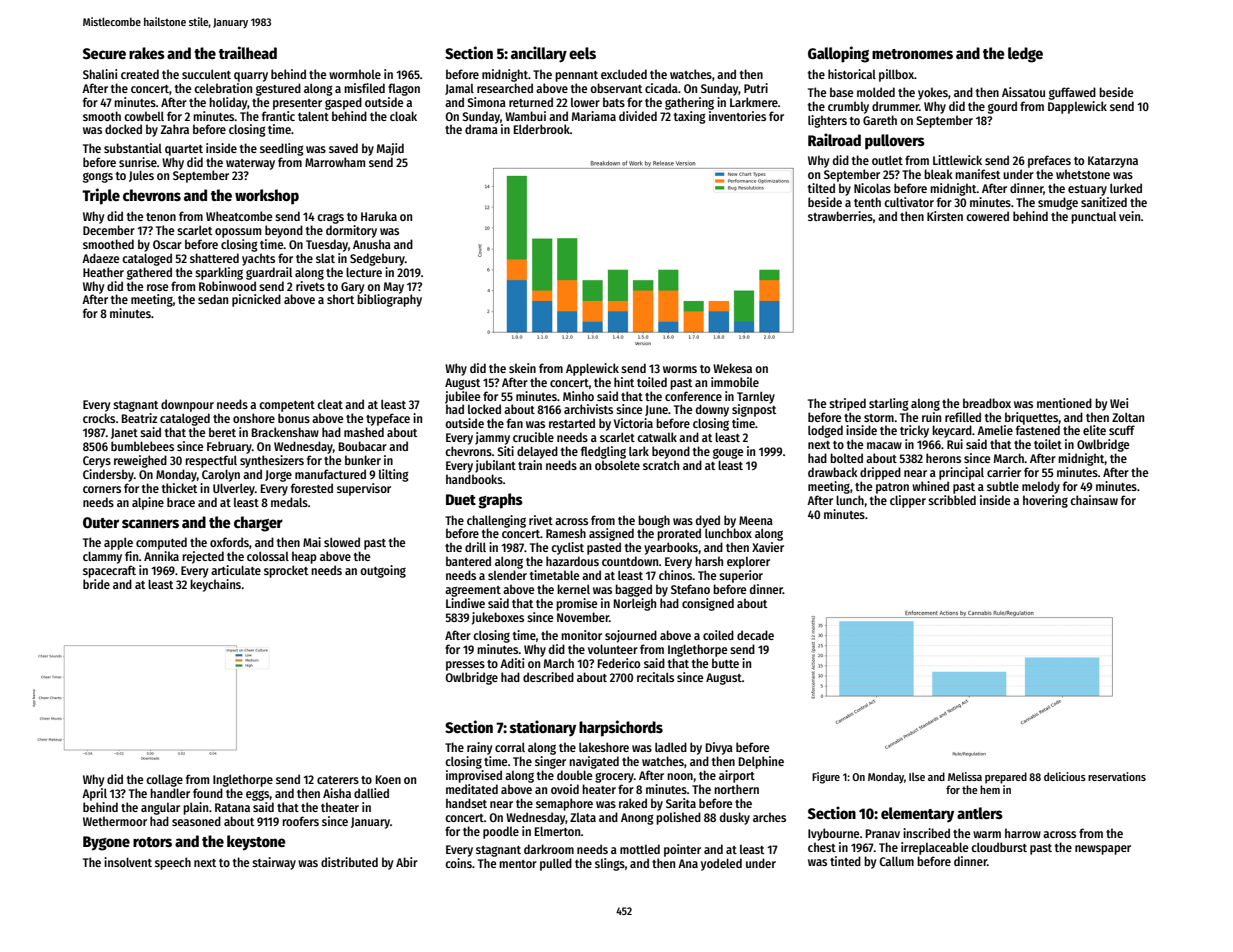 The image size is (1233, 952). I want to click on trailhead, so click(248, 52).
